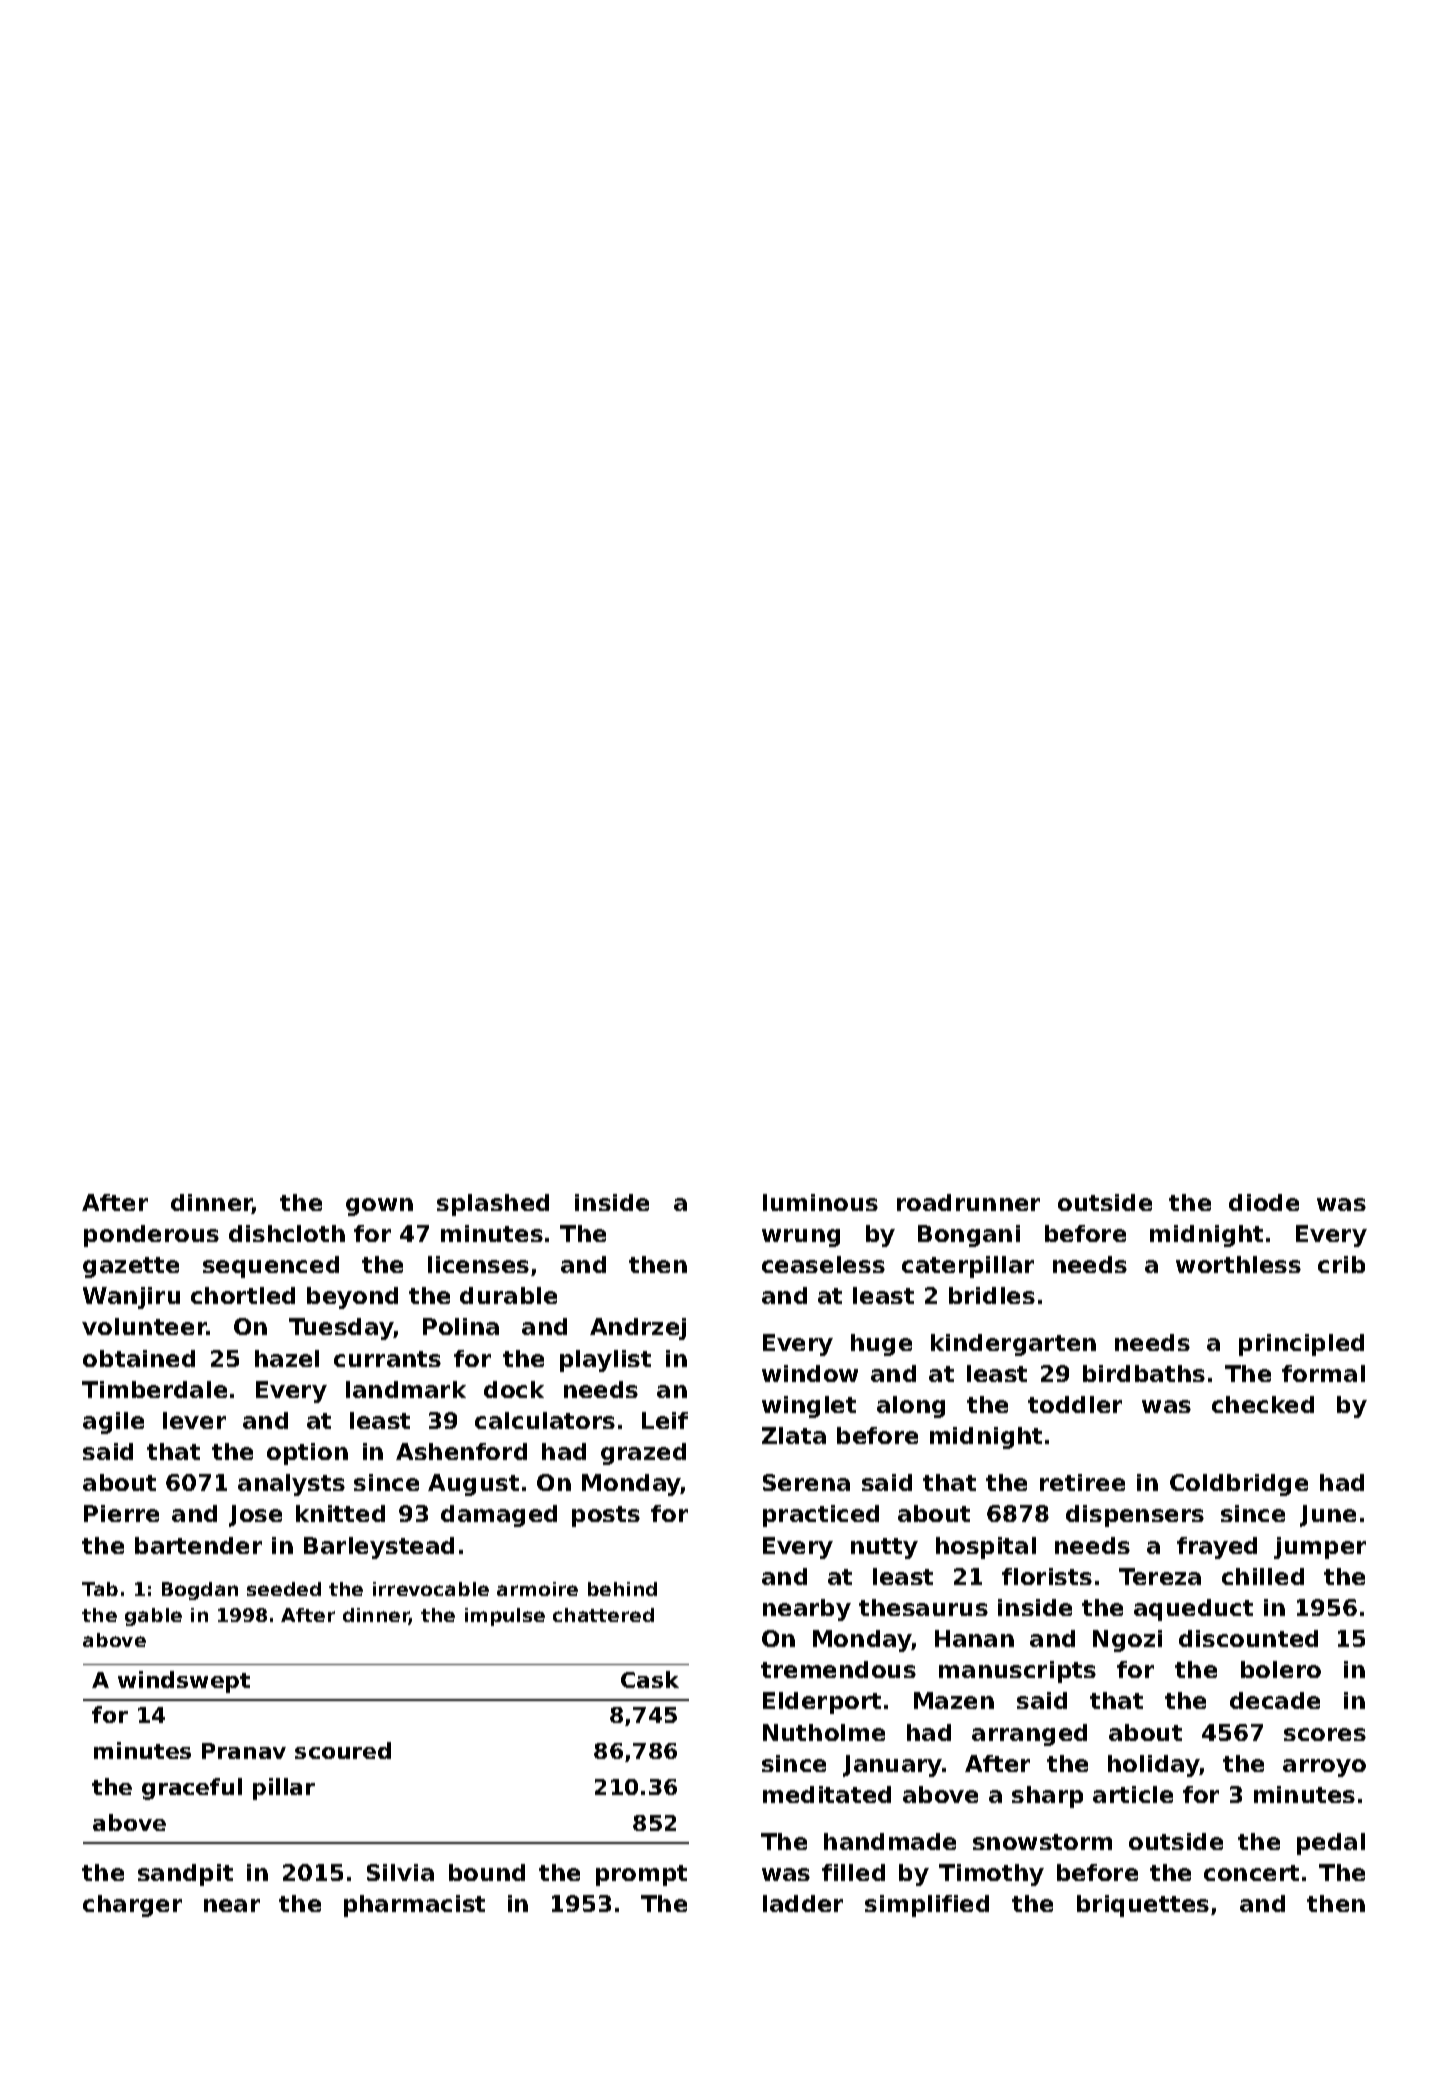 Image resolution: width=1450 pixels, height=2100 pixels. I want to click on scoured, so click(343, 1750).
